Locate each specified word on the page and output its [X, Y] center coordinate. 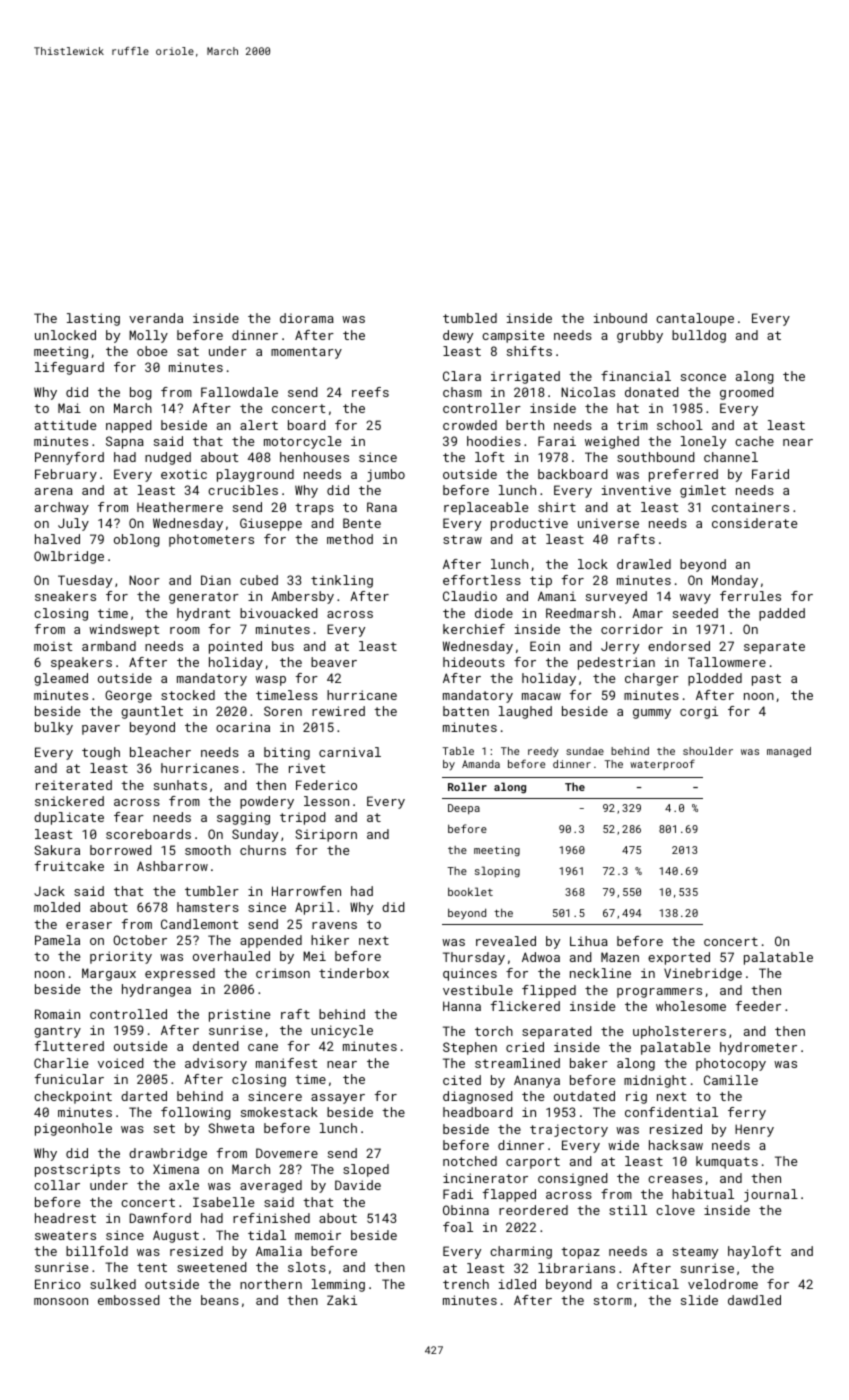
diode [494, 613]
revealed [506, 941]
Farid [770, 474]
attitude [65, 425]
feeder [758, 1006]
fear [129, 817]
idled [517, 1284]
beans [220, 1300]
